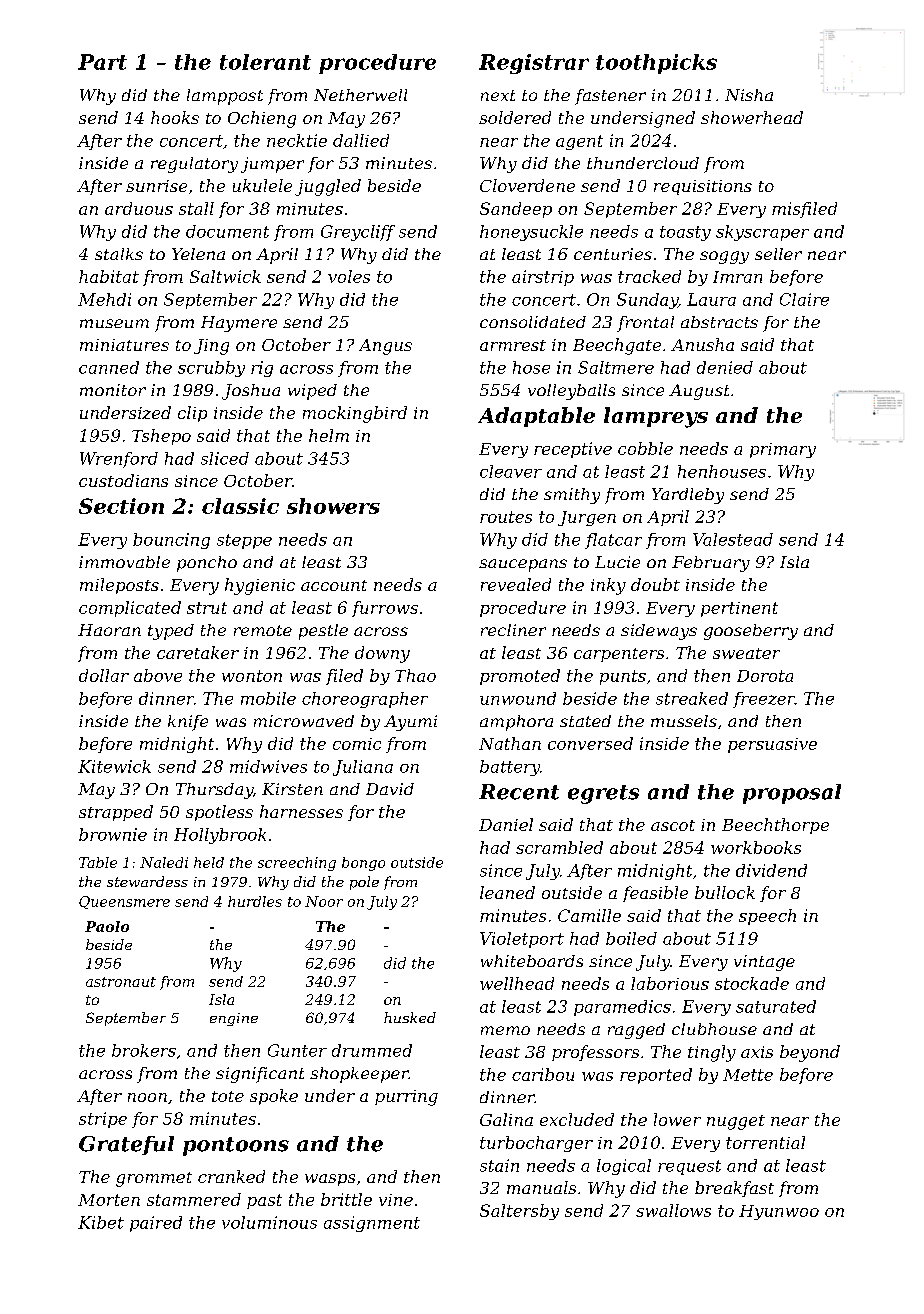 The image size is (924, 1314). What do you see at coordinates (749, 95) in the document?
I see `Nisha` at bounding box center [749, 95].
